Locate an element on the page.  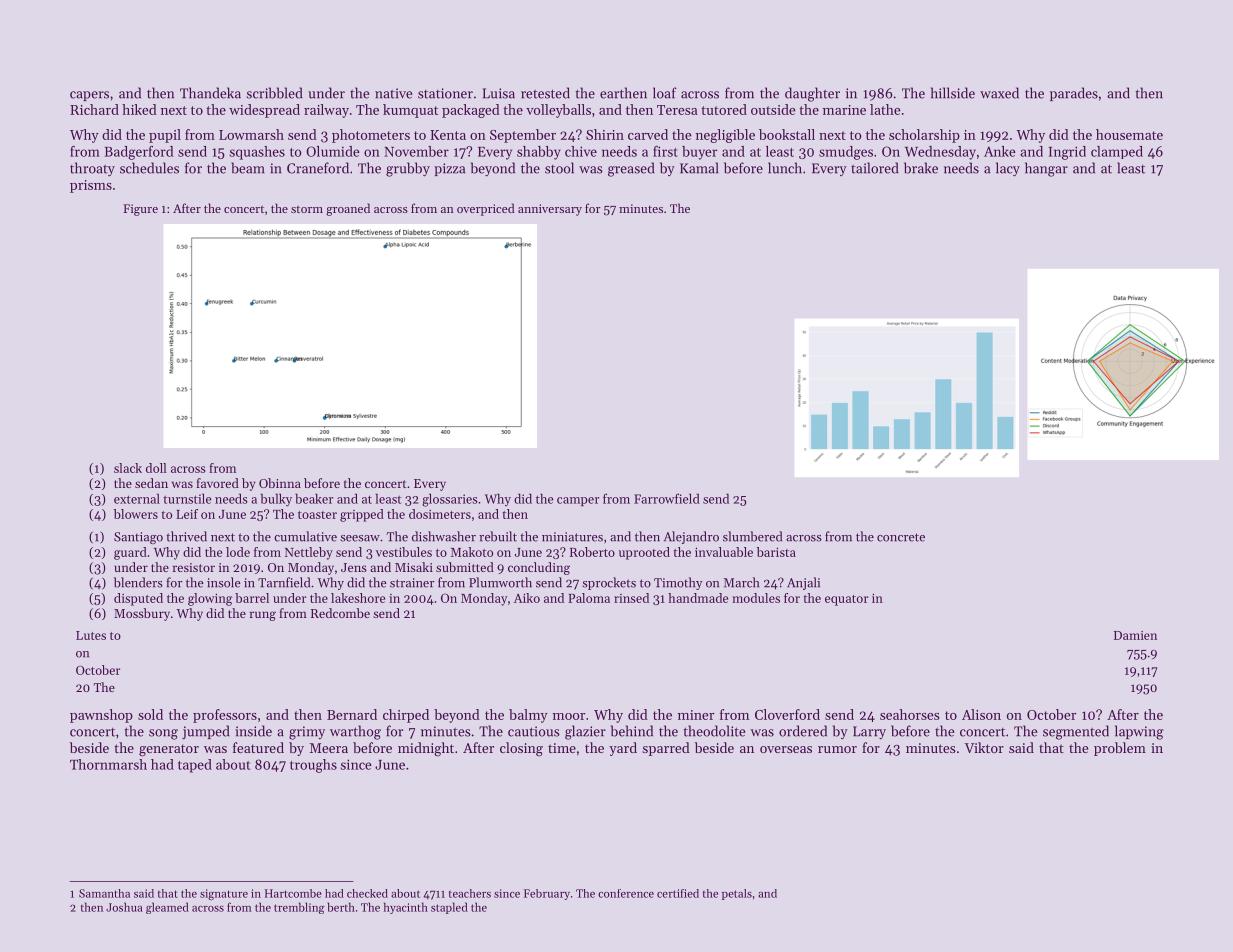
signature is located at coordinates (224, 894).
